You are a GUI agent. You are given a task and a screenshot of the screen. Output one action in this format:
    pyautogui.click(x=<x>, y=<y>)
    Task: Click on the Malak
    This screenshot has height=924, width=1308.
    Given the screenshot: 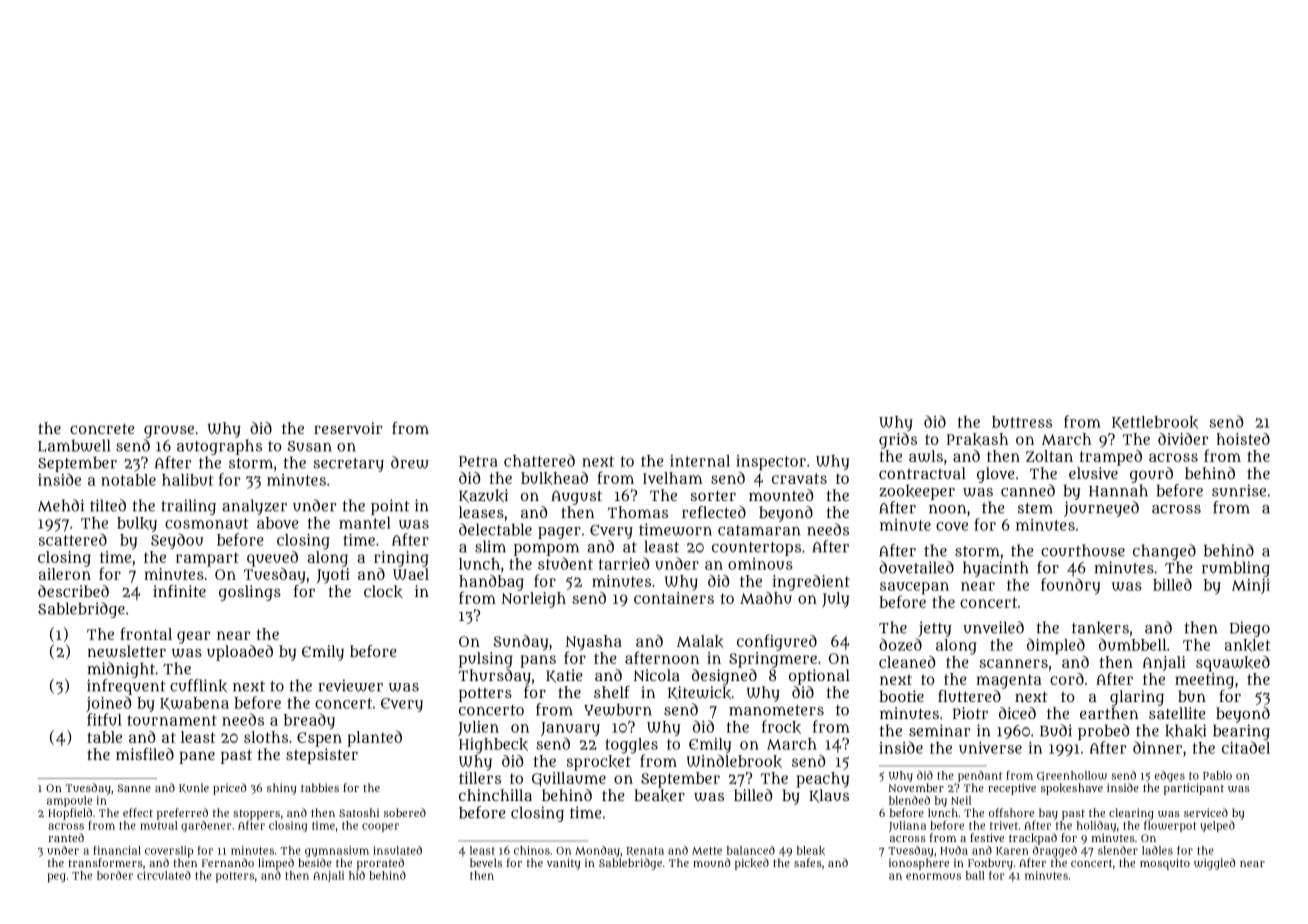 What is the action you would take?
    pyautogui.click(x=700, y=641)
